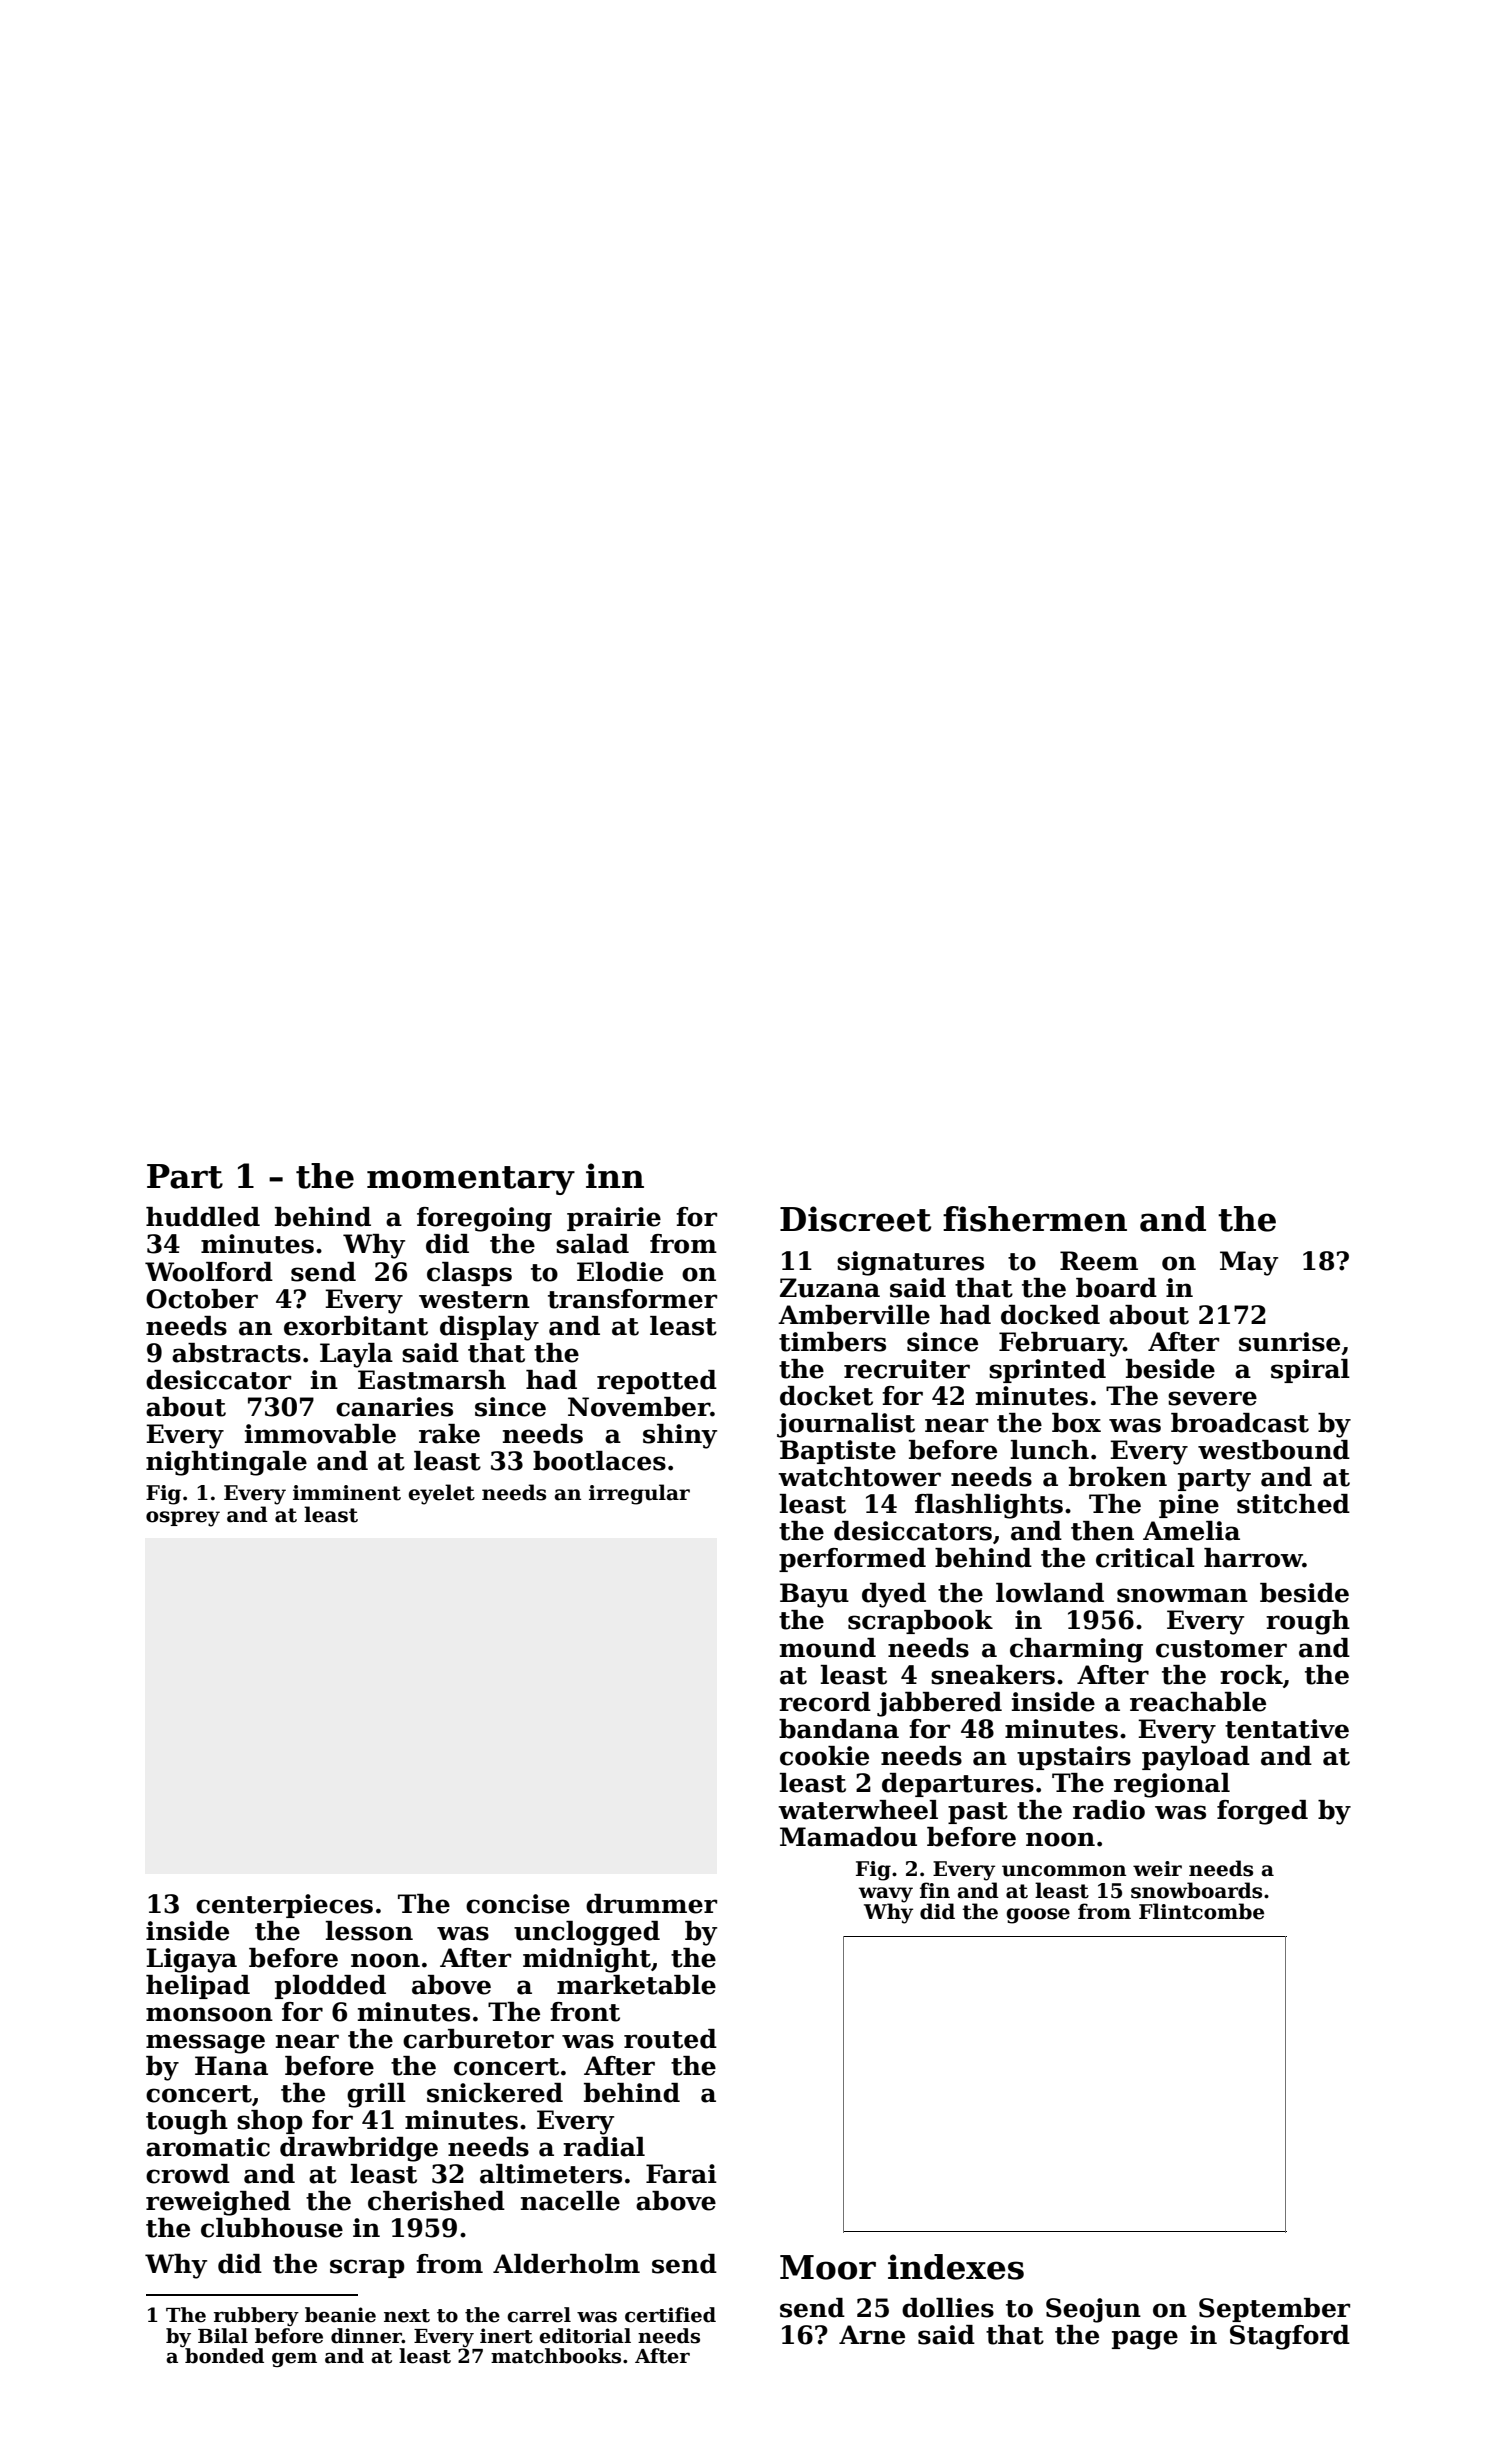 The height and width of the screenshot is (2464, 1496). I want to click on irregular, so click(639, 1494).
